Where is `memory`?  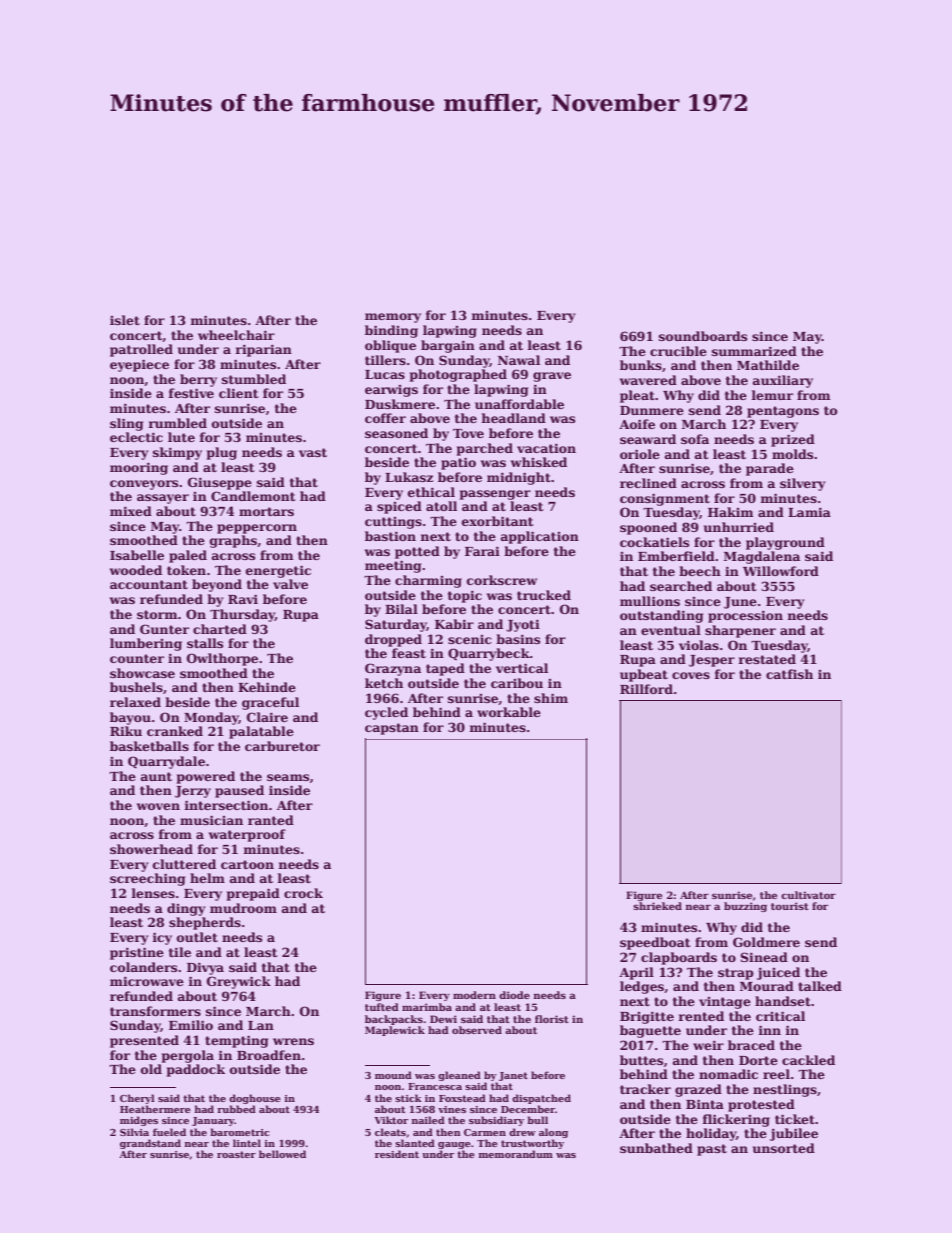
memory is located at coordinates (393, 318).
